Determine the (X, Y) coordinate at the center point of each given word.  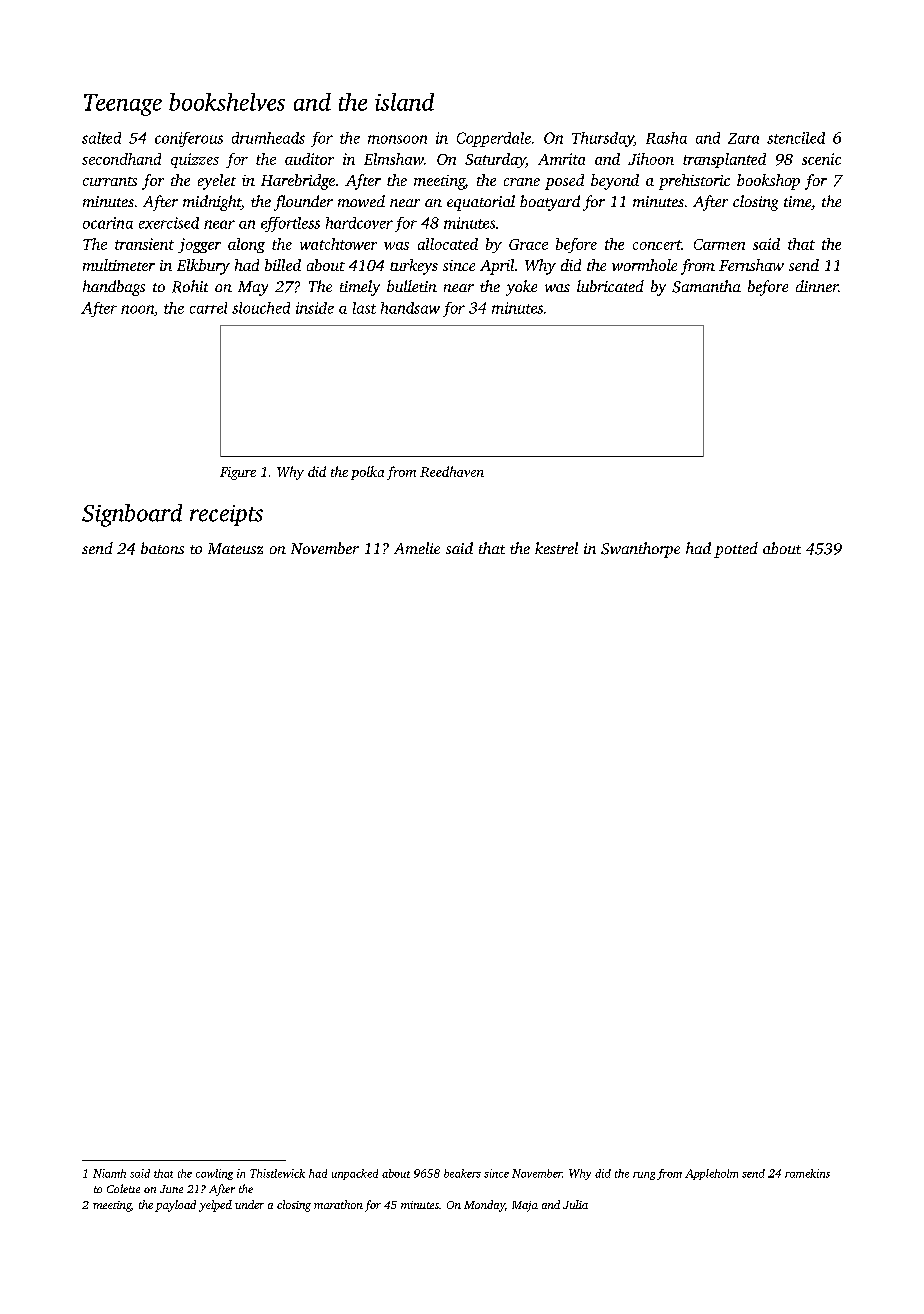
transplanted (724, 160)
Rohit (190, 286)
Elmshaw (394, 159)
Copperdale (494, 139)
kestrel (556, 548)
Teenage (123, 105)
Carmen (719, 244)
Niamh (109, 1173)
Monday (484, 1206)
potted (736, 550)
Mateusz (235, 548)
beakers (462, 1173)
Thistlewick (277, 1173)
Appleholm (711, 1174)
